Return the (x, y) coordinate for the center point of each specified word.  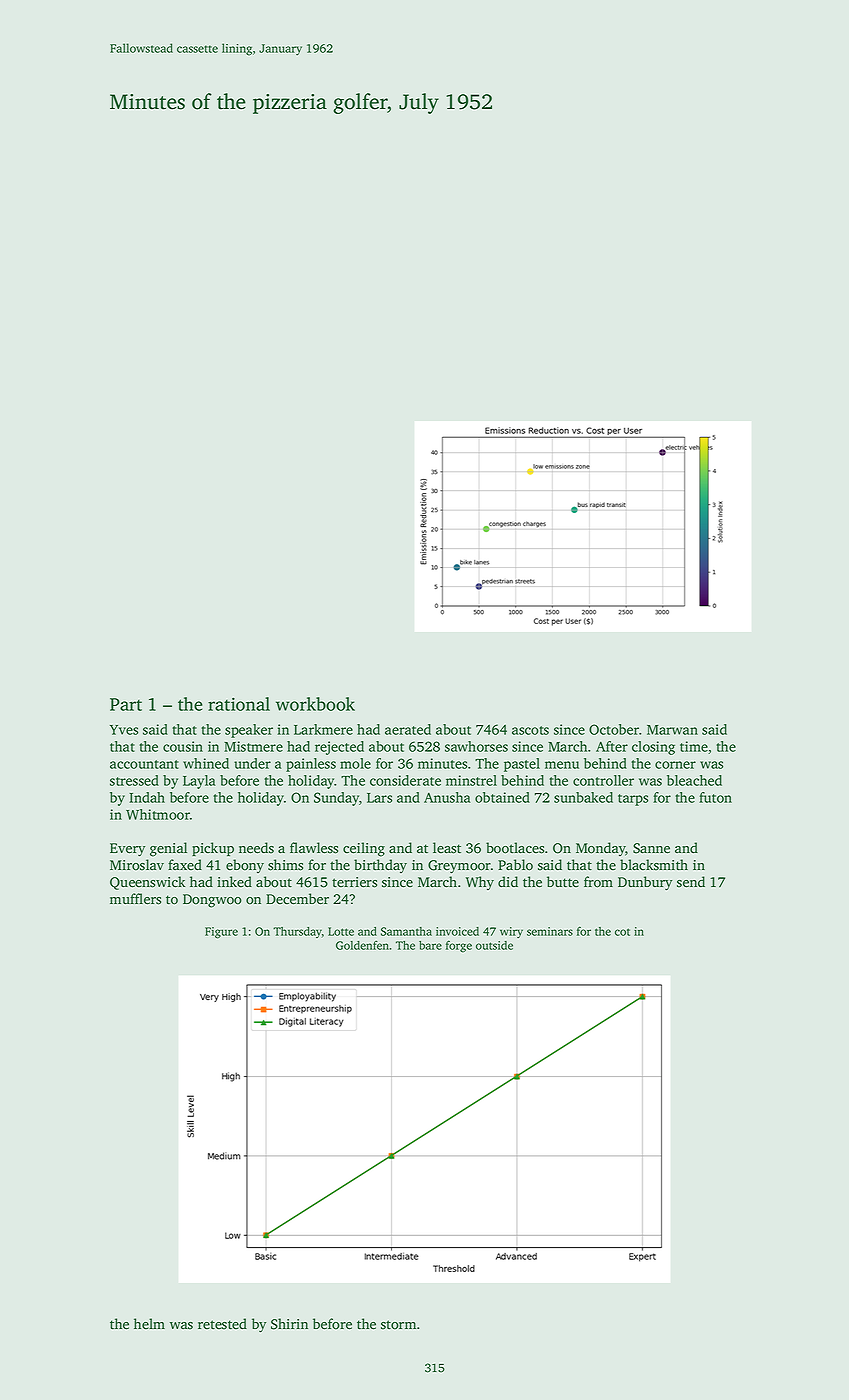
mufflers (135, 899)
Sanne (651, 848)
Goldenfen (362, 945)
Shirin (289, 1324)
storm (398, 1325)
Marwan (672, 730)
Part (126, 704)
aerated (408, 729)
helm (149, 1323)
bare (430, 945)
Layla (199, 782)
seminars (550, 931)
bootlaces (515, 848)
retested (222, 1324)
